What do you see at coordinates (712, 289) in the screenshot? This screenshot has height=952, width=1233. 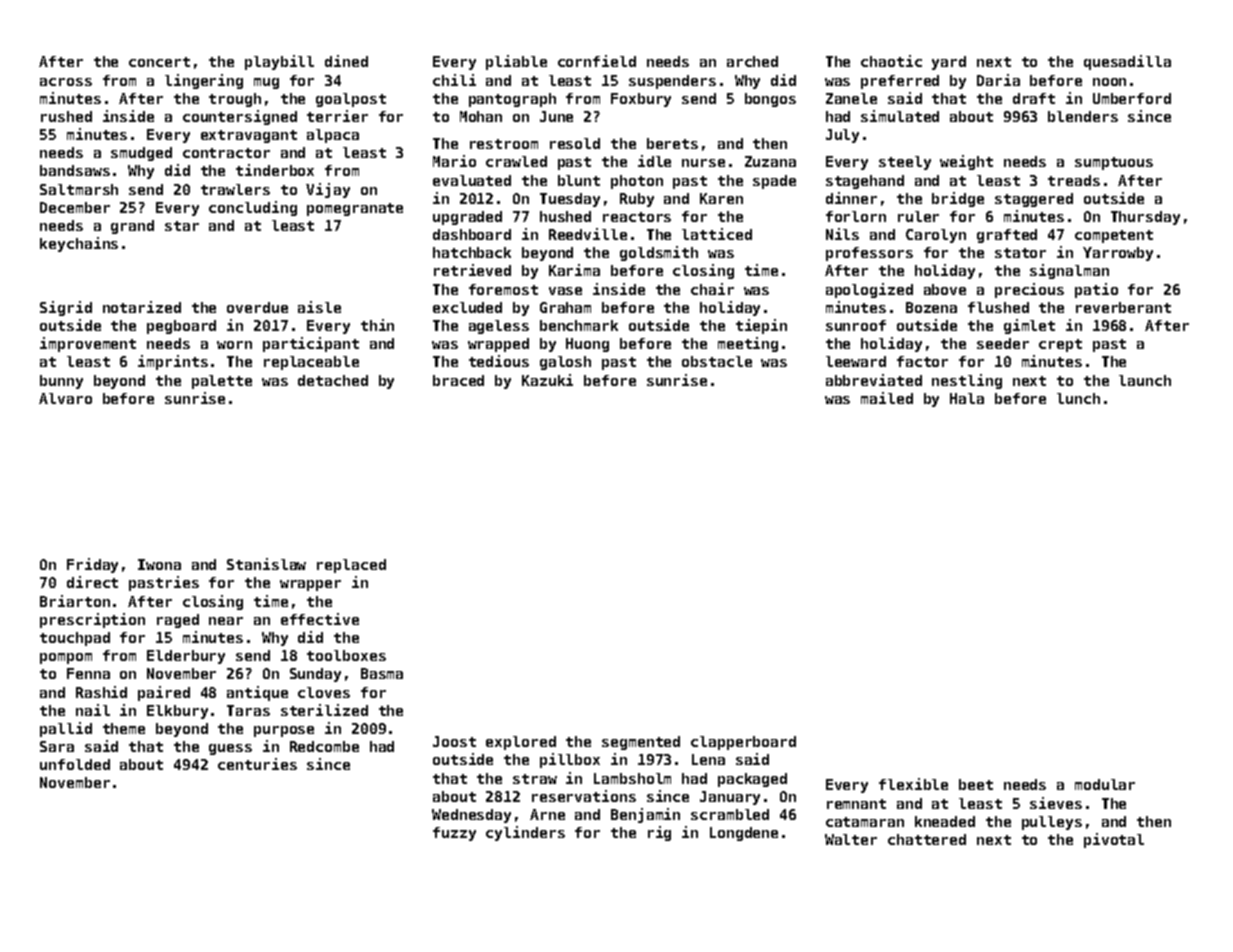 I see `chair` at bounding box center [712, 289].
